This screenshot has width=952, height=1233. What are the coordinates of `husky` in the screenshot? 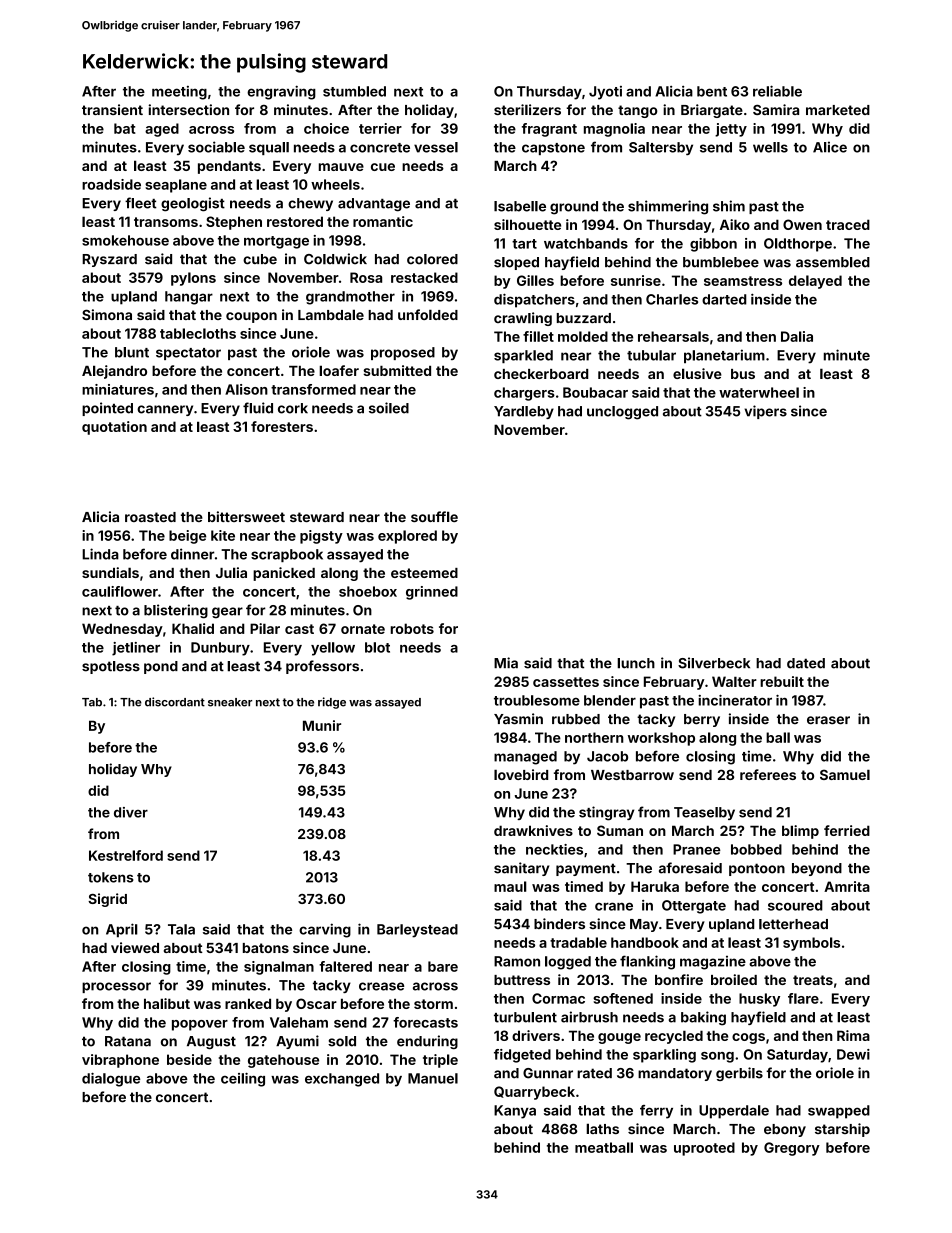 It's located at (759, 1000).
